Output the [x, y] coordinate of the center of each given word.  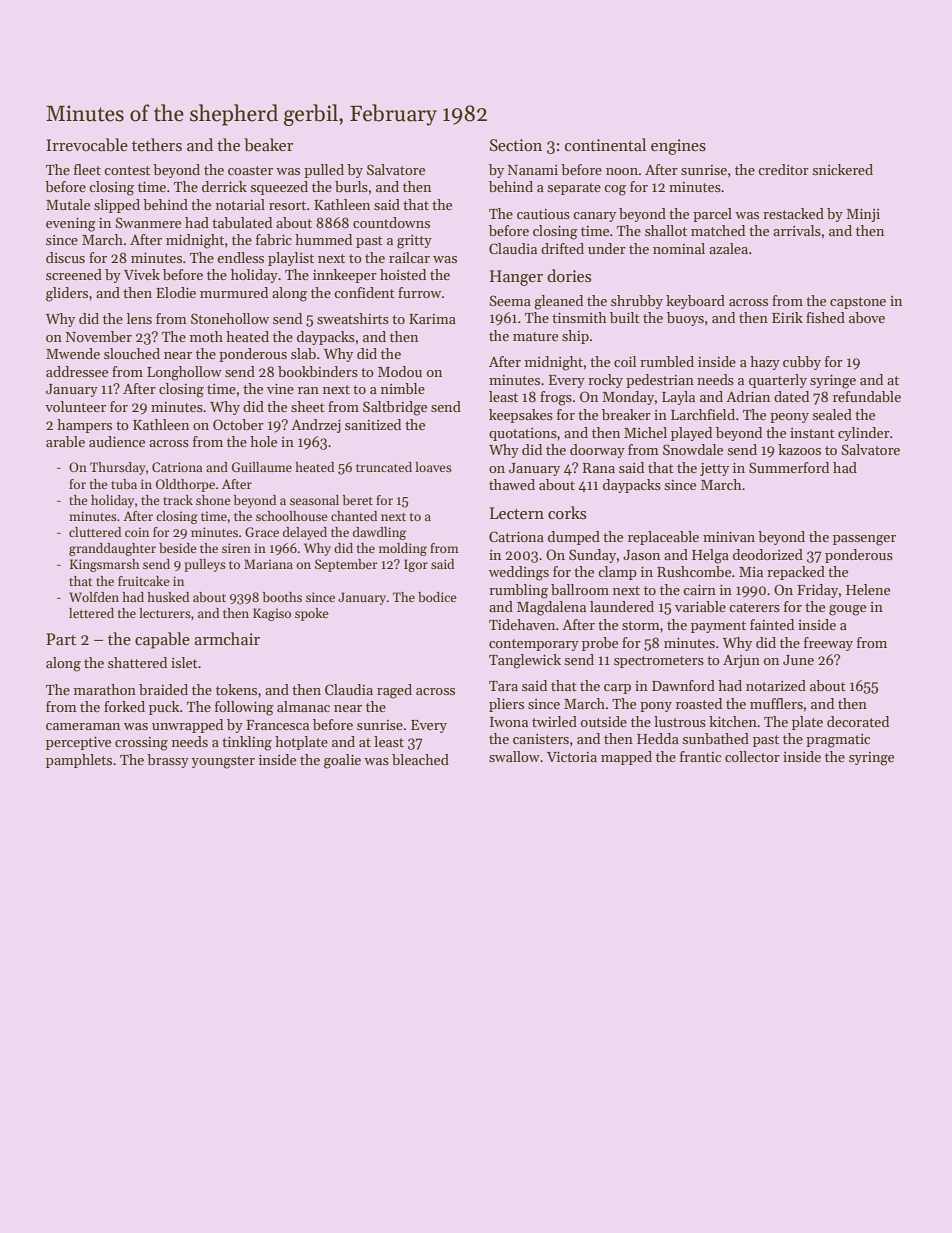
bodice [437, 597]
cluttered [95, 532]
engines [678, 147]
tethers [157, 145]
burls [351, 186]
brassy [168, 761]
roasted [699, 703]
